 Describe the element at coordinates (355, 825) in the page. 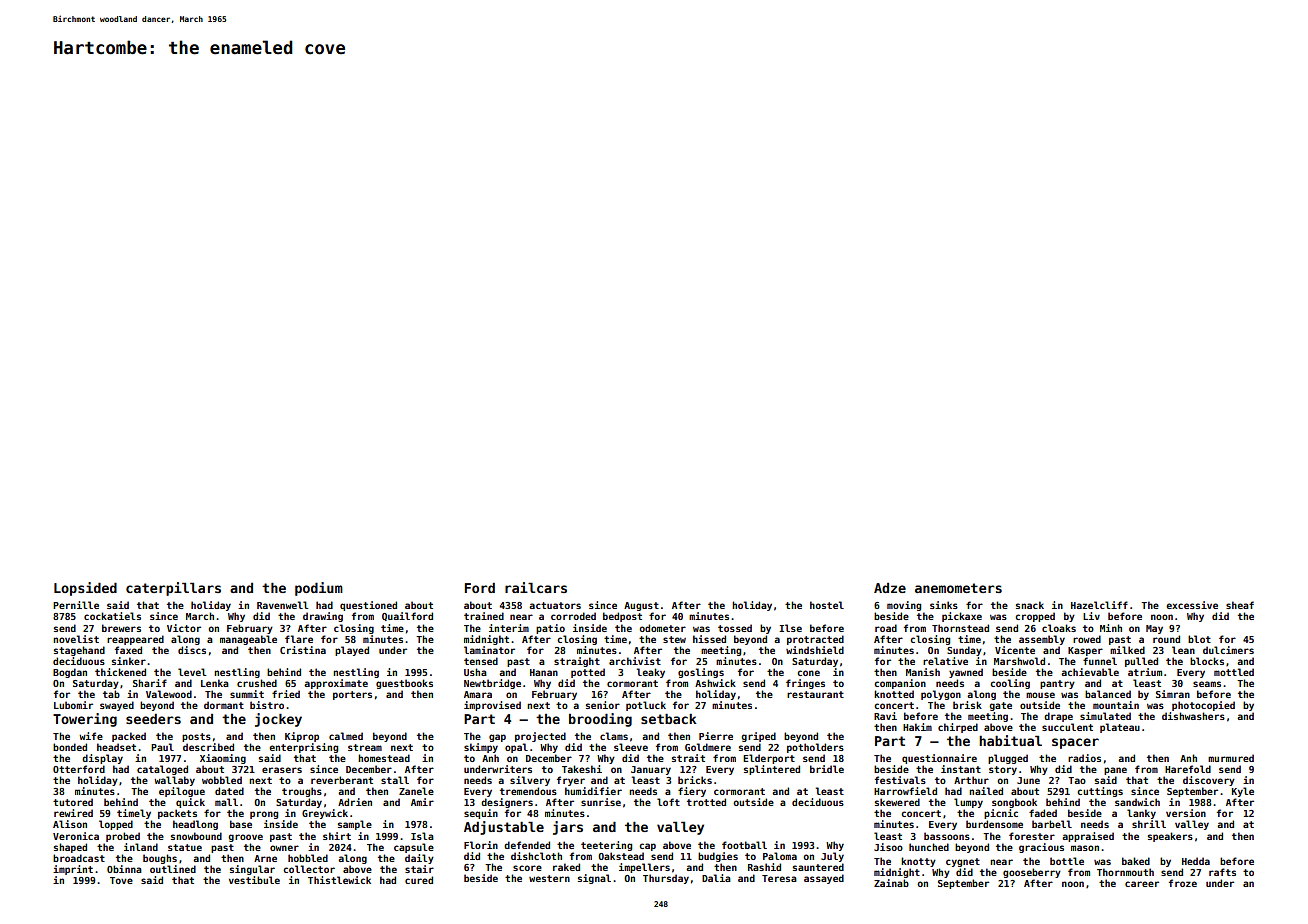

I see `sample` at that location.
